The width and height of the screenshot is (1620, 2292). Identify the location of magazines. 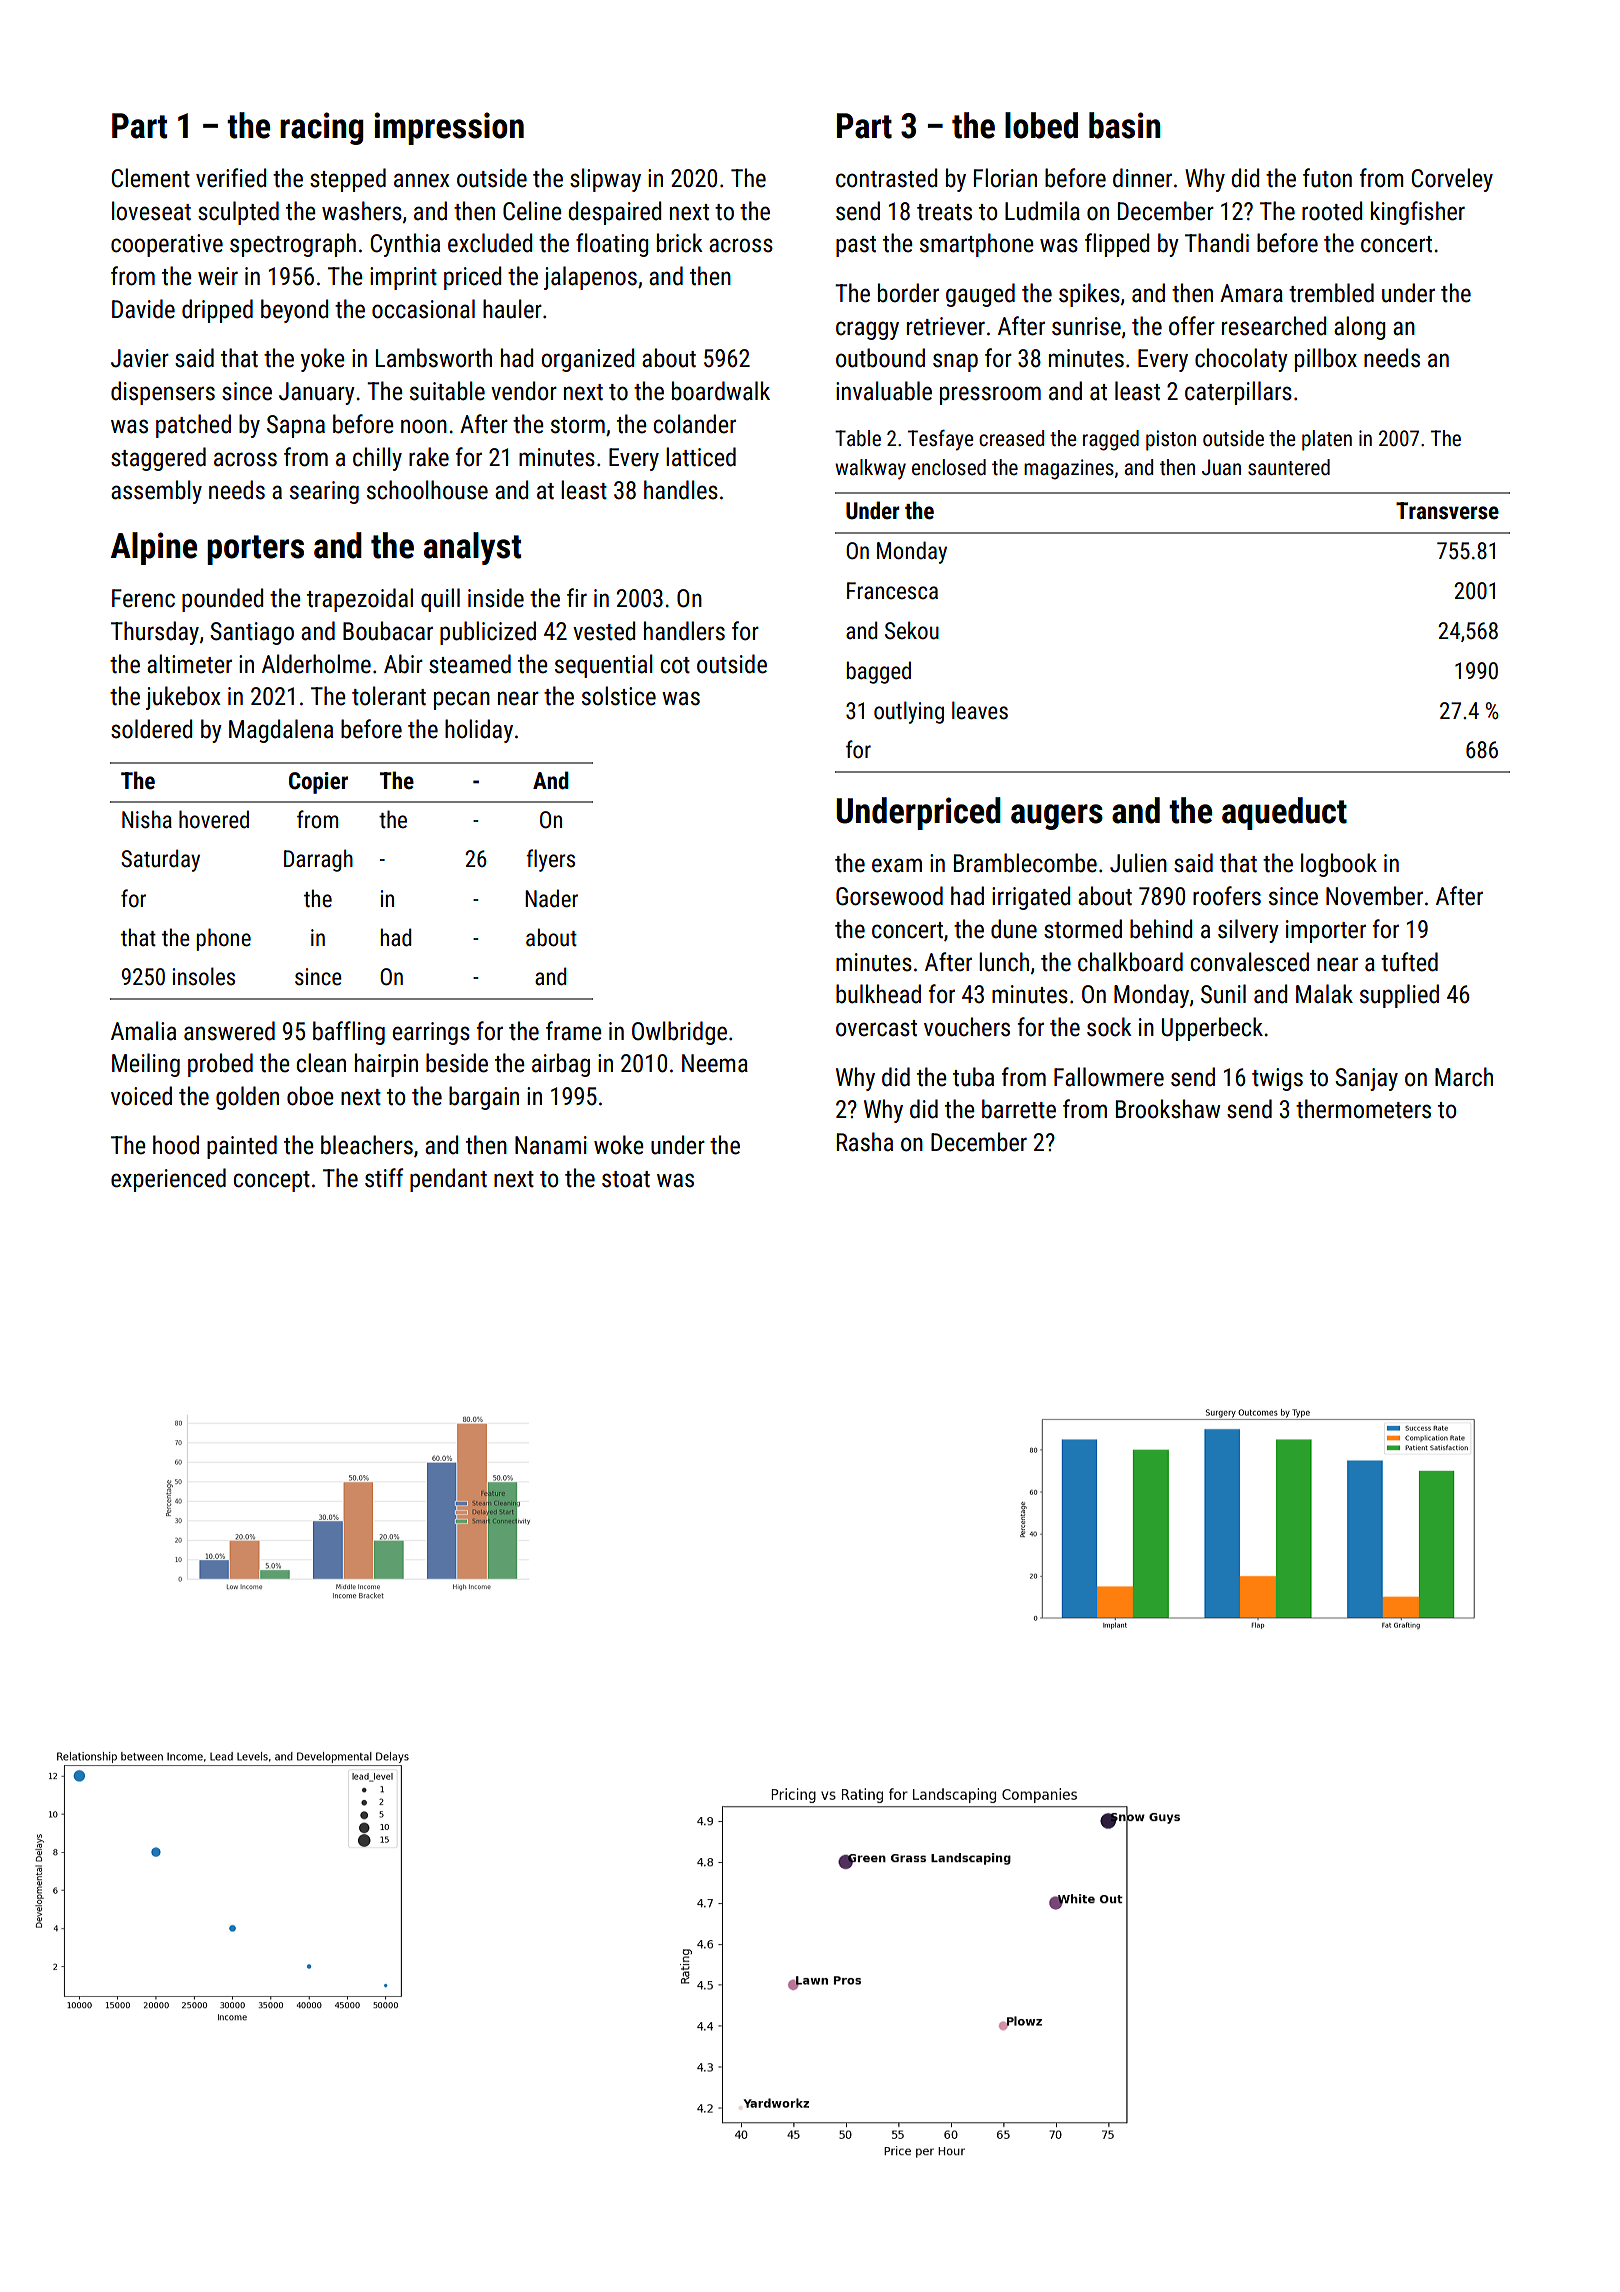
(1069, 469).
